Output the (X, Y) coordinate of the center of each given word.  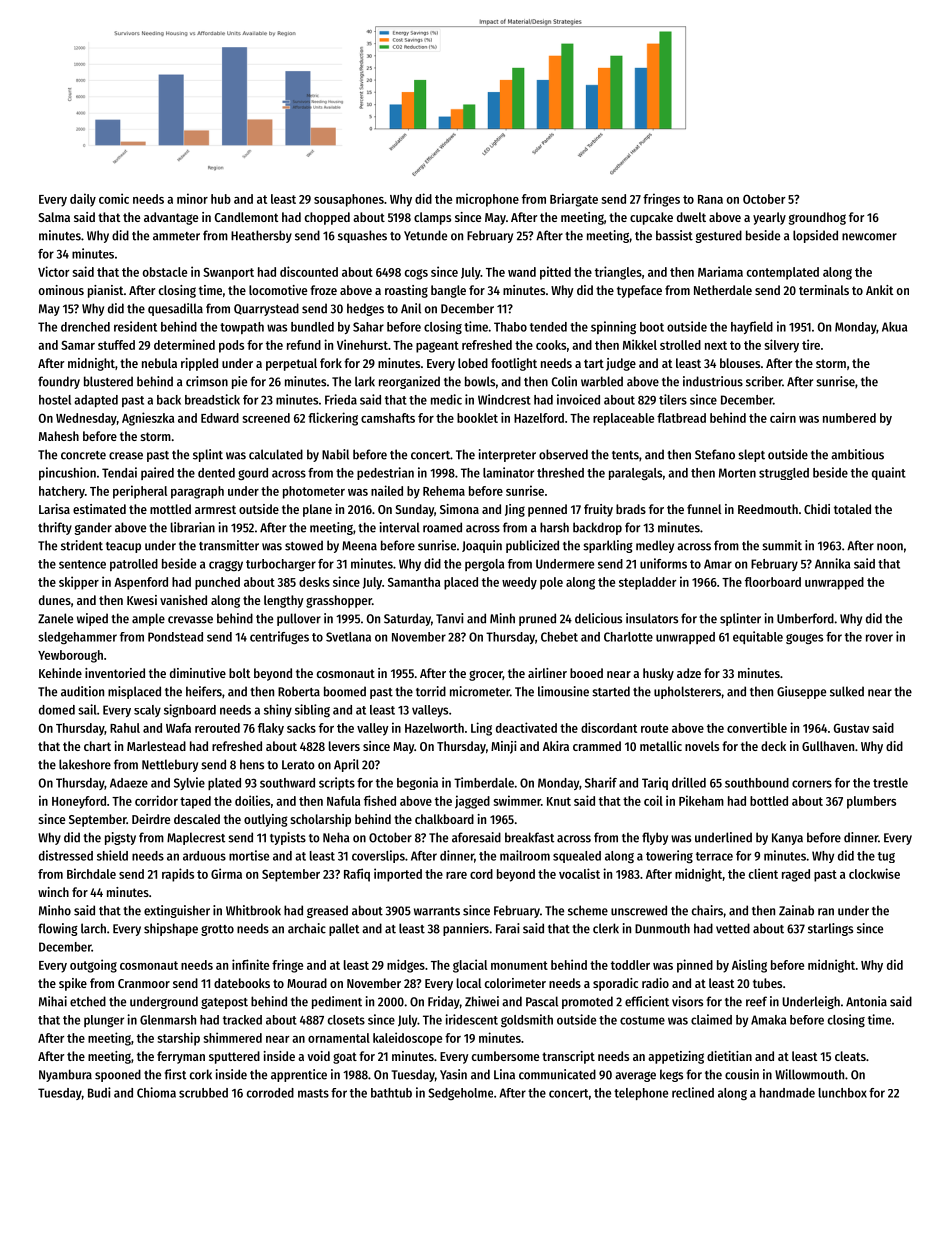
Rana (710, 199)
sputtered (234, 1057)
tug (886, 857)
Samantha (414, 582)
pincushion (67, 473)
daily (83, 200)
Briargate (574, 200)
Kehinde (60, 673)
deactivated (526, 727)
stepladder (647, 583)
